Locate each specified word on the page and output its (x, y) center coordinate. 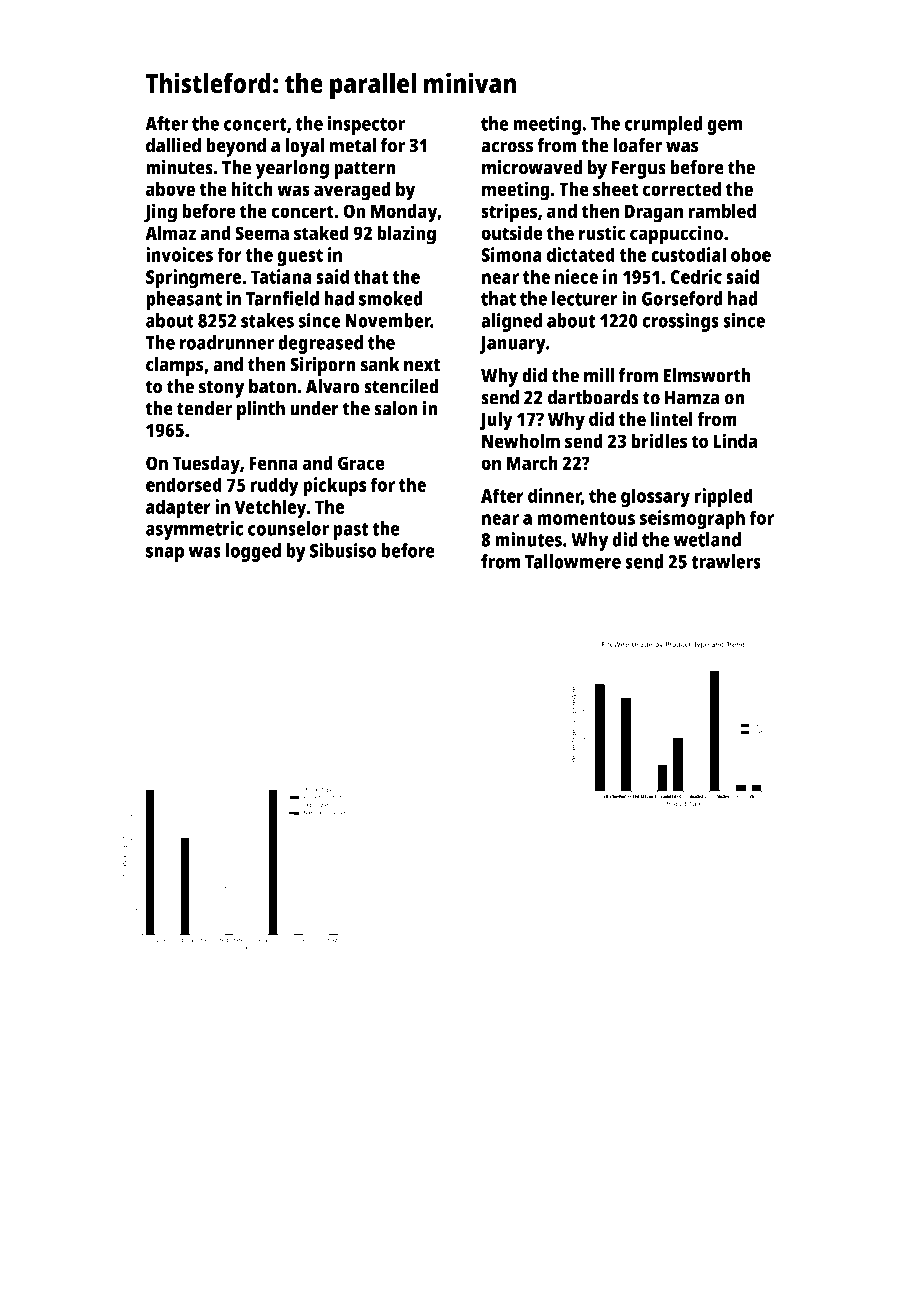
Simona (511, 254)
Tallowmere (573, 561)
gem (725, 127)
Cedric (696, 276)
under (314, 408)
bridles (659, 441)
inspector (366, 125)
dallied (173, 145)
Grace (361, 463)
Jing (160, 213)
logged (253, 552)
